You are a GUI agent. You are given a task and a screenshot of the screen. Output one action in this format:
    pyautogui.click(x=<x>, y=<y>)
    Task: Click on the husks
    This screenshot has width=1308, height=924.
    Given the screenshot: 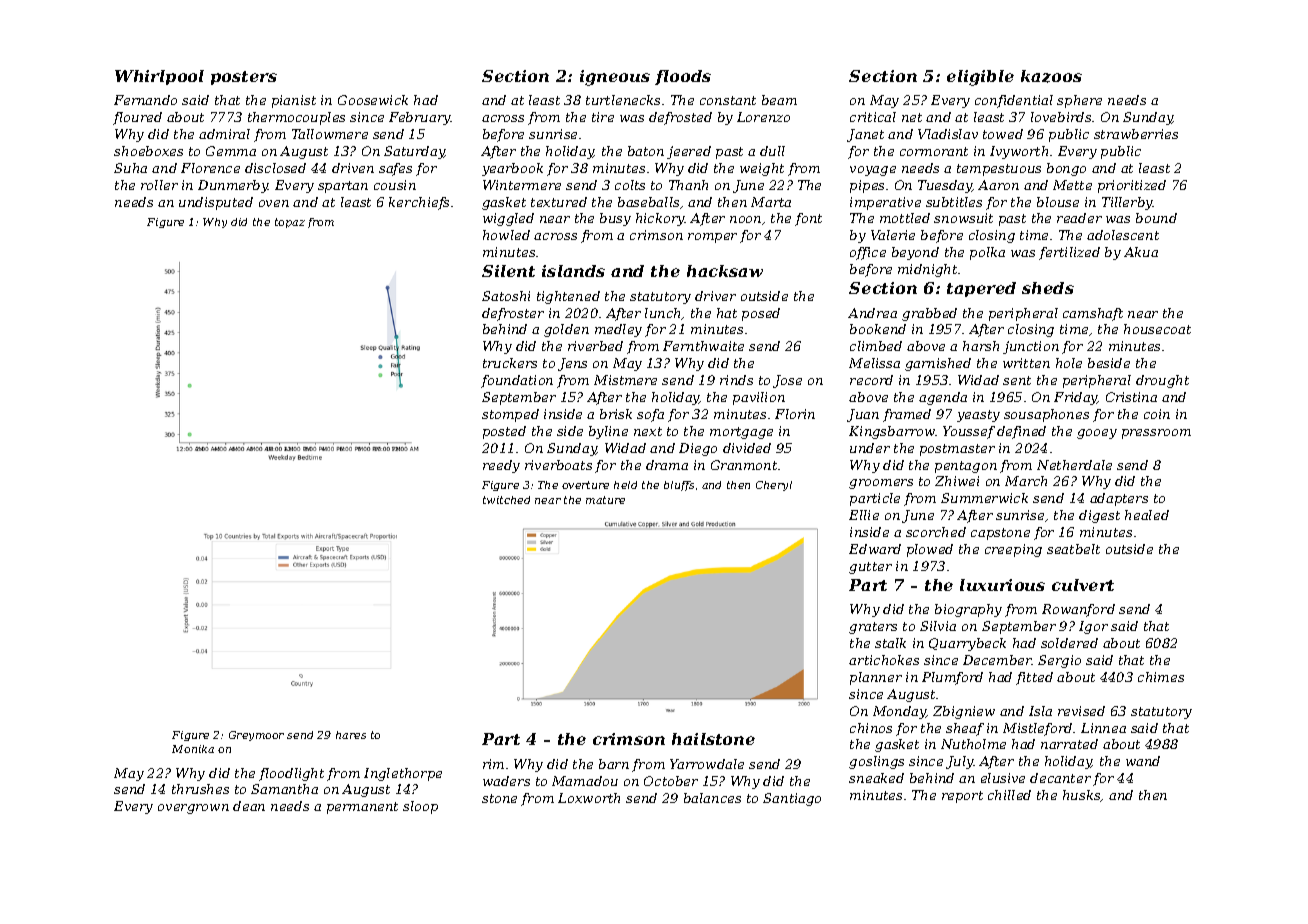 What is the action you would take?
    pyautogui.click(x=1082, y=796)
